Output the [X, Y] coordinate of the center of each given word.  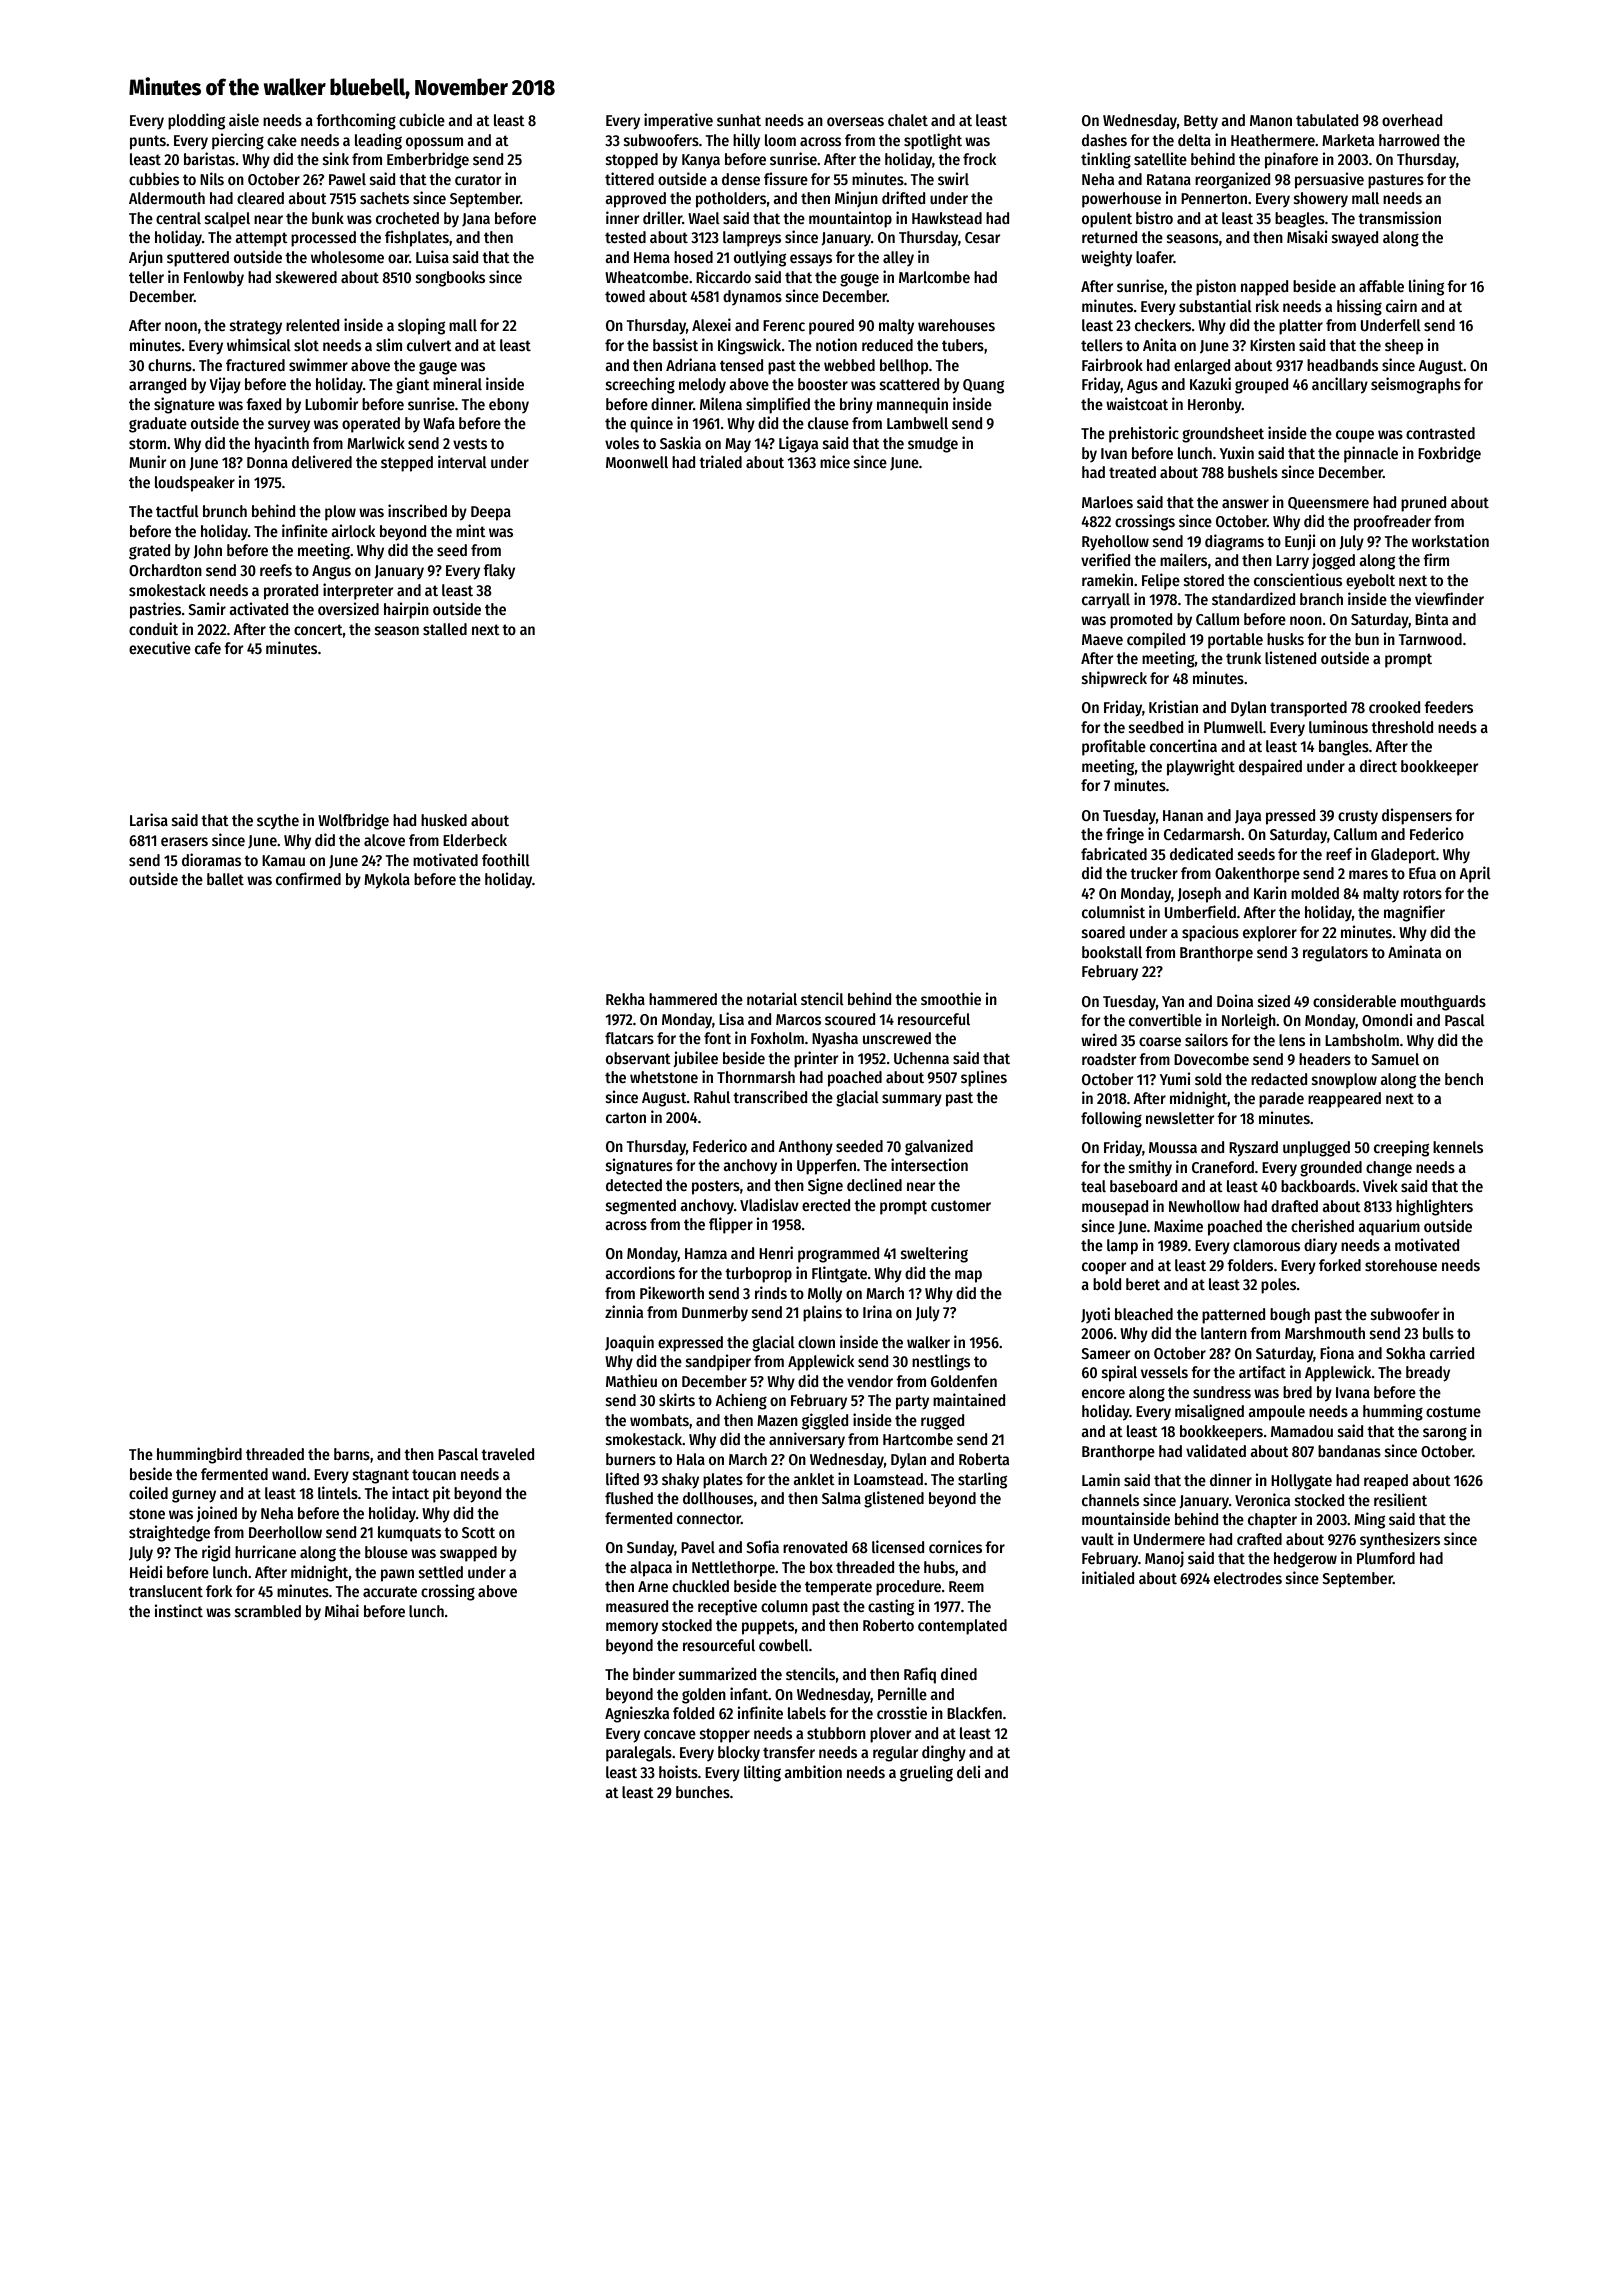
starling [982, 1480]
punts [148, 142]
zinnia [624, 1311]
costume [1453, 1411]
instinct [179, 1611]
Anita [1159, 344]
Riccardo [723, 276]
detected [634, 1185]
